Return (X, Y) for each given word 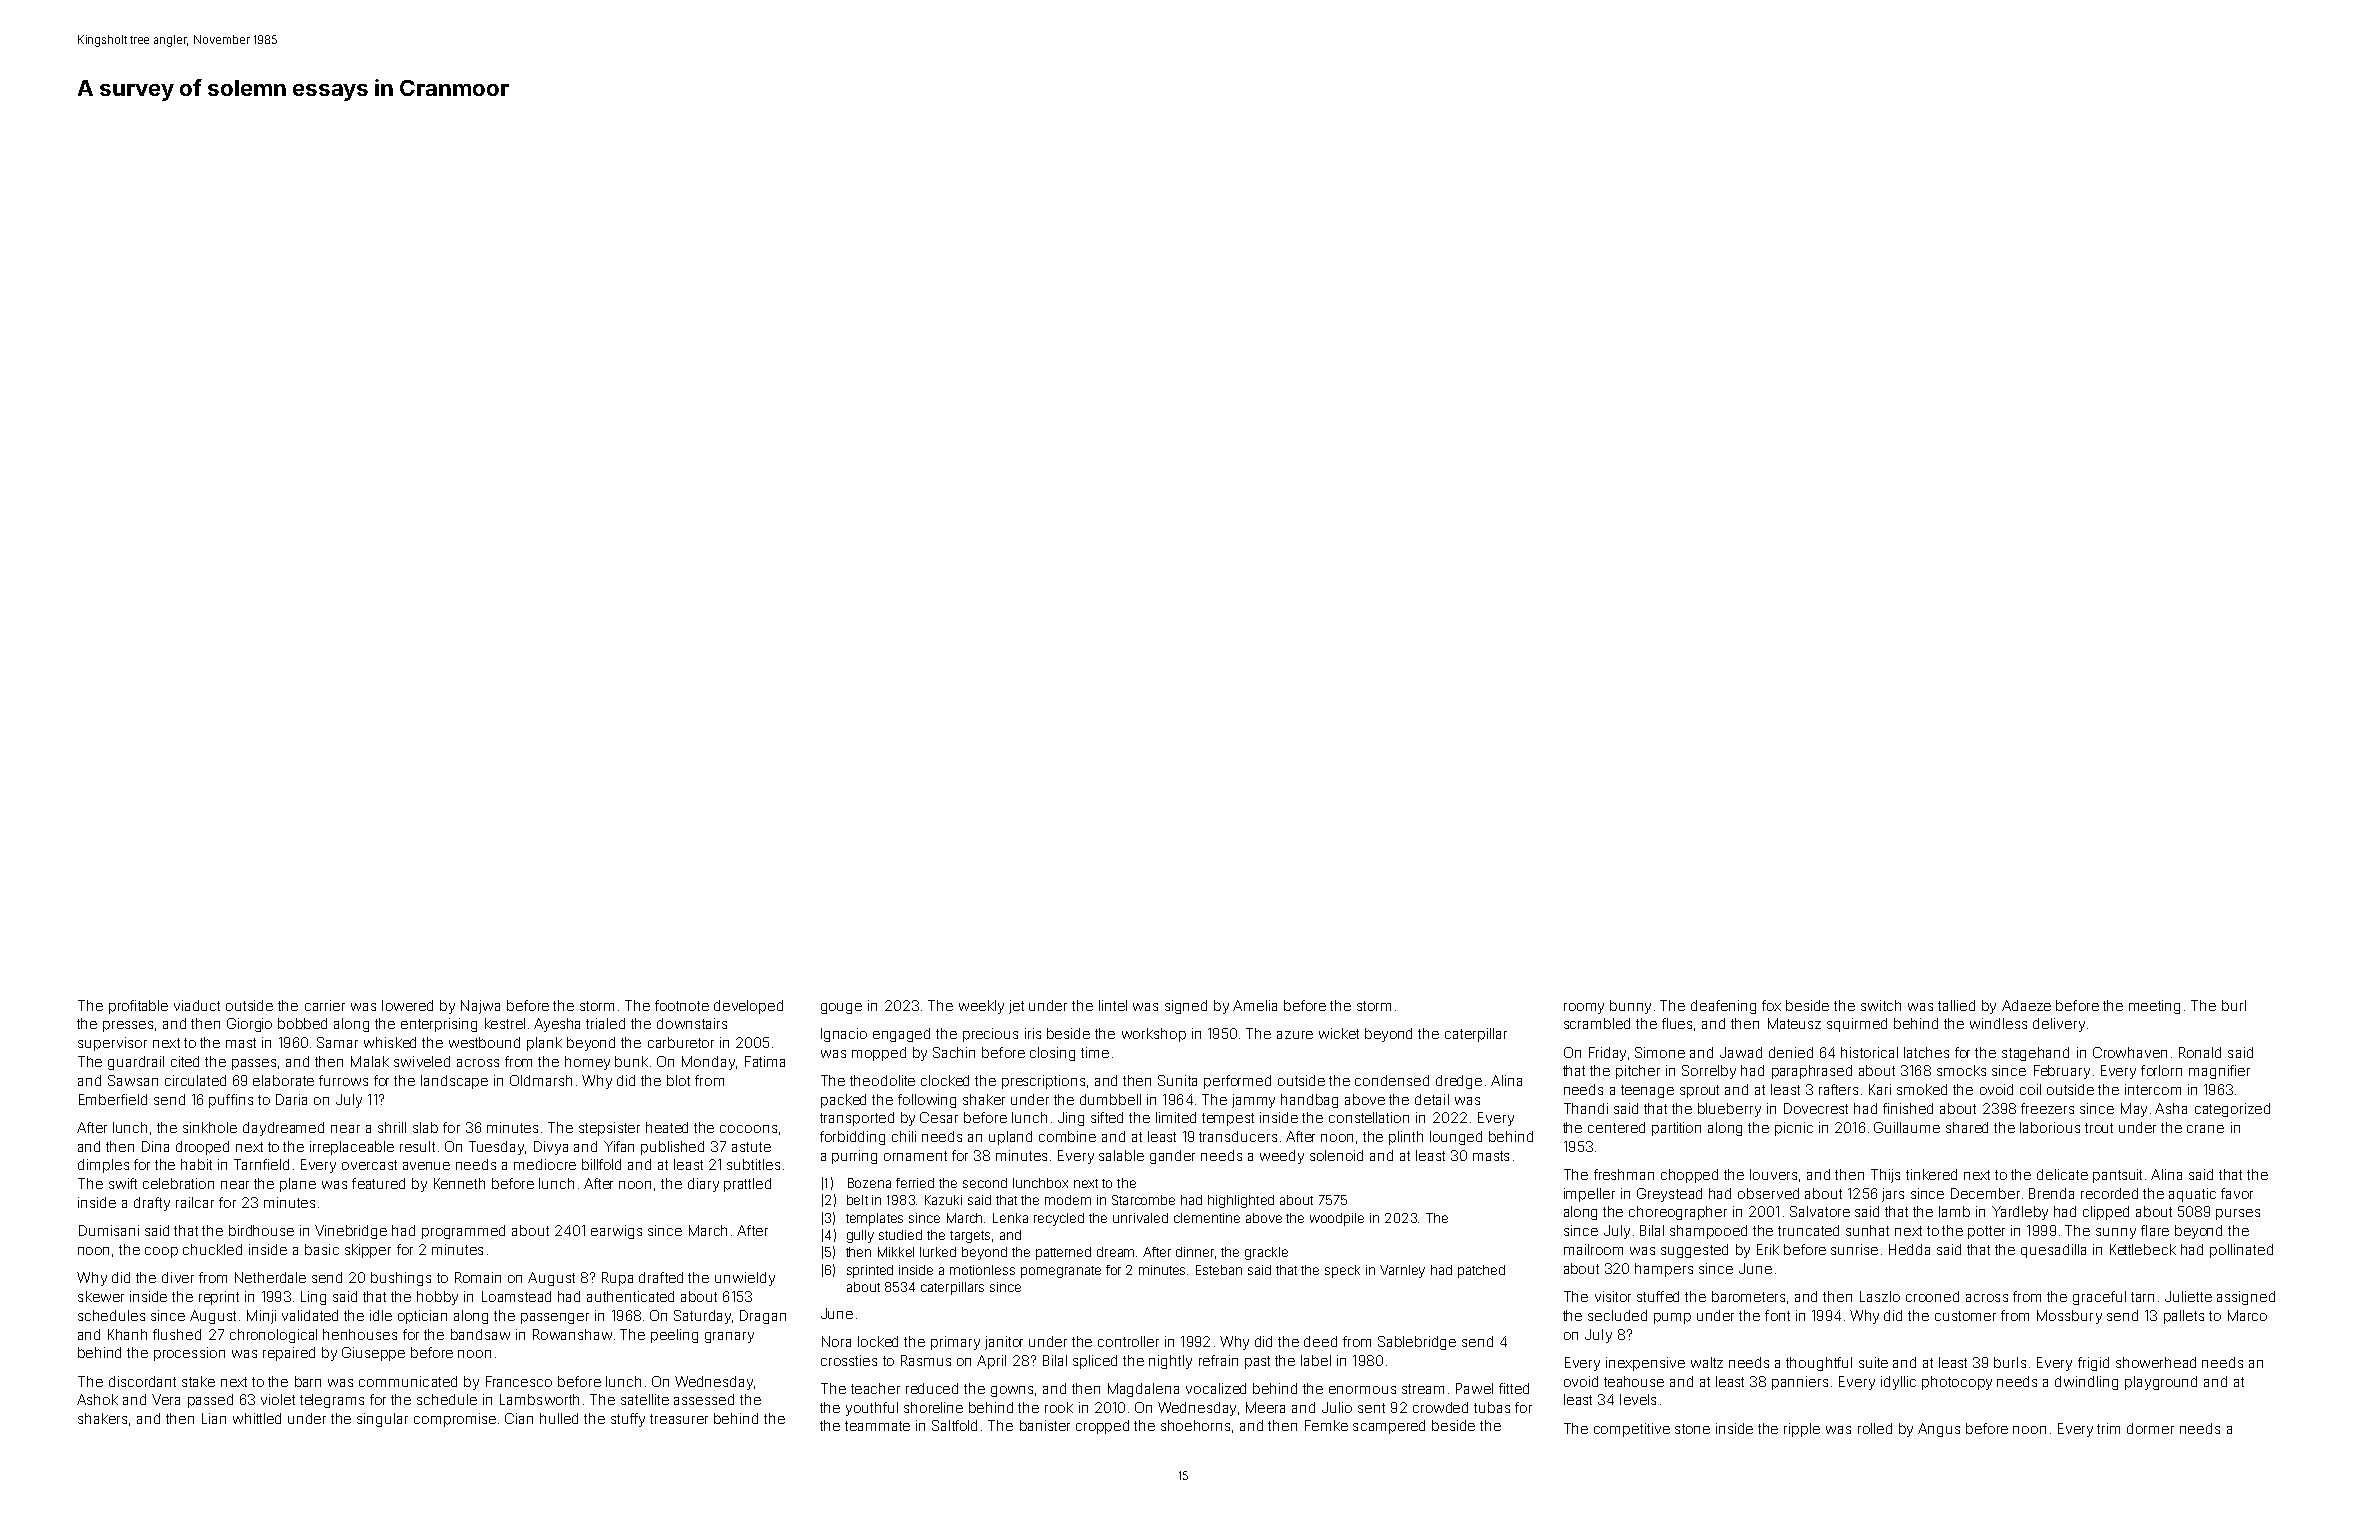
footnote (682, 1005)
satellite (645, 1399)
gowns (1012, 1391)
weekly (981, 1007)
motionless (982, 1270)
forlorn (2161, 1070)
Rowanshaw (572, 1334)
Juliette (2188, 1296)
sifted (1107, 1117)
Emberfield (113, 1099)
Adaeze (2026, 1005)
